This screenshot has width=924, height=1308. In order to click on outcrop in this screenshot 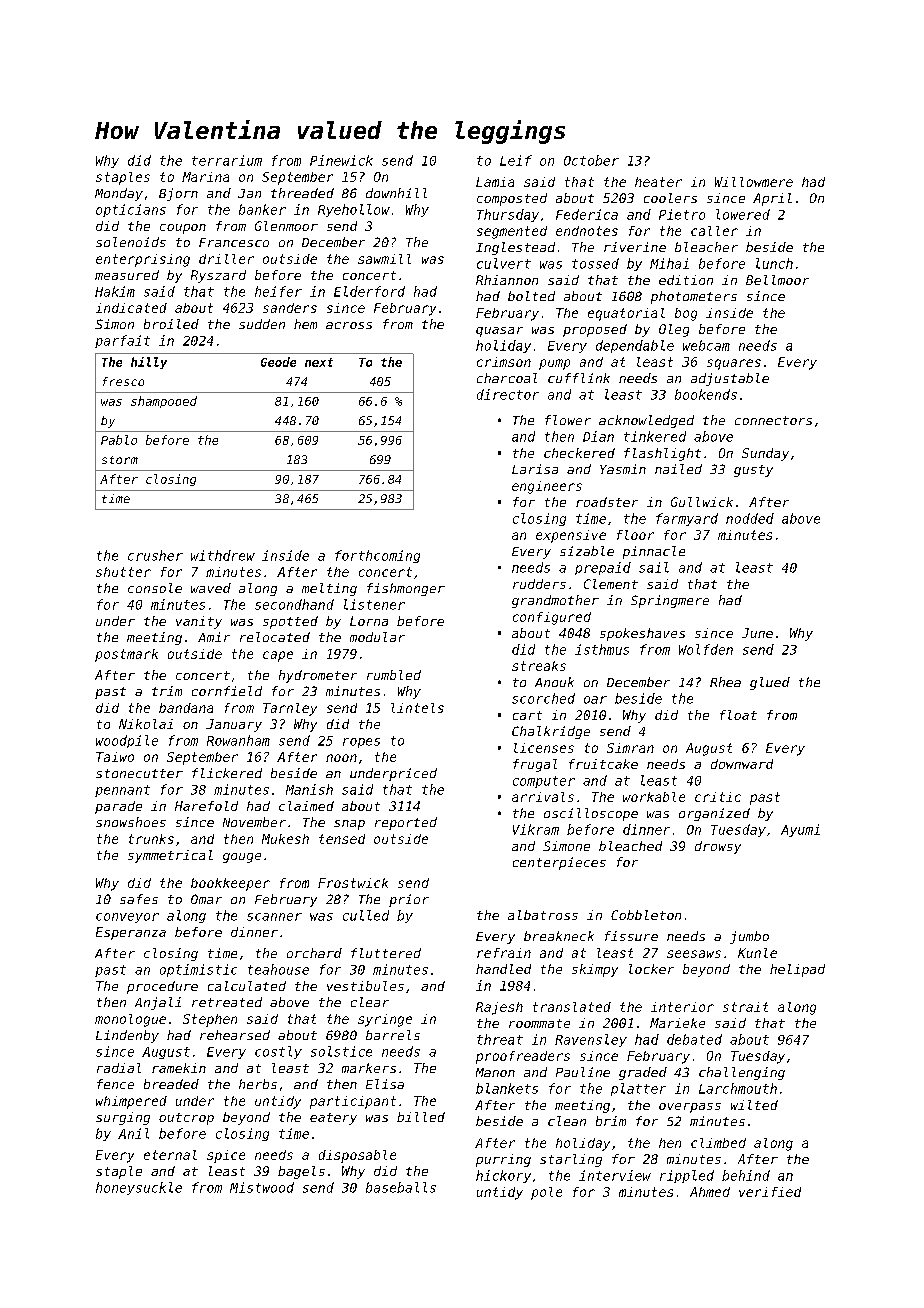, I will do `click(186, 1119)`.
